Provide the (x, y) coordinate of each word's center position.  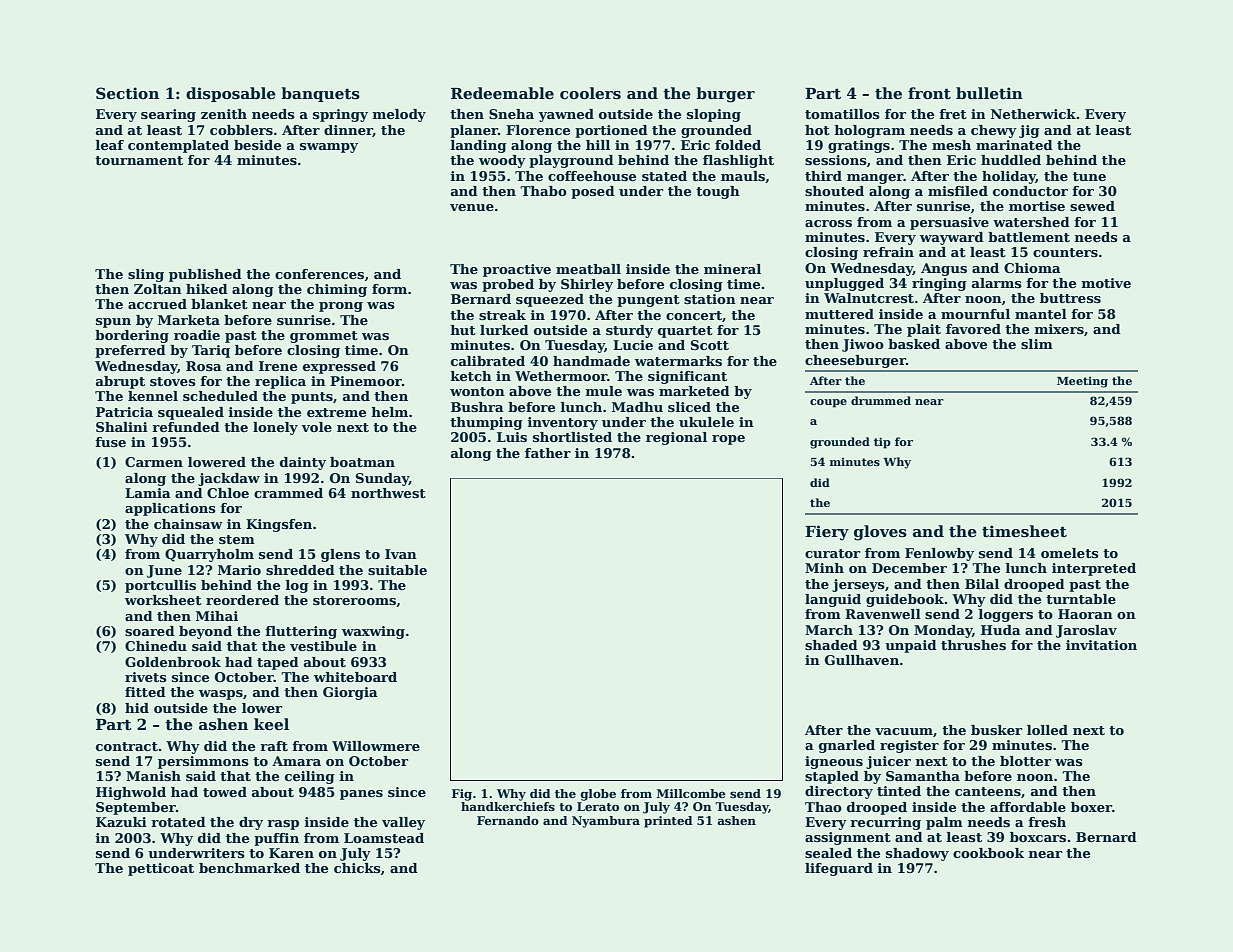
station (710, 299)
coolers (590, 93)
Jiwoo (863, 345)
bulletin (989, 93)
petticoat (161, 869)
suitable (397, 570)
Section (127, 93)
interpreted (1094, 569)
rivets (146, 677)
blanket (219, 304)
